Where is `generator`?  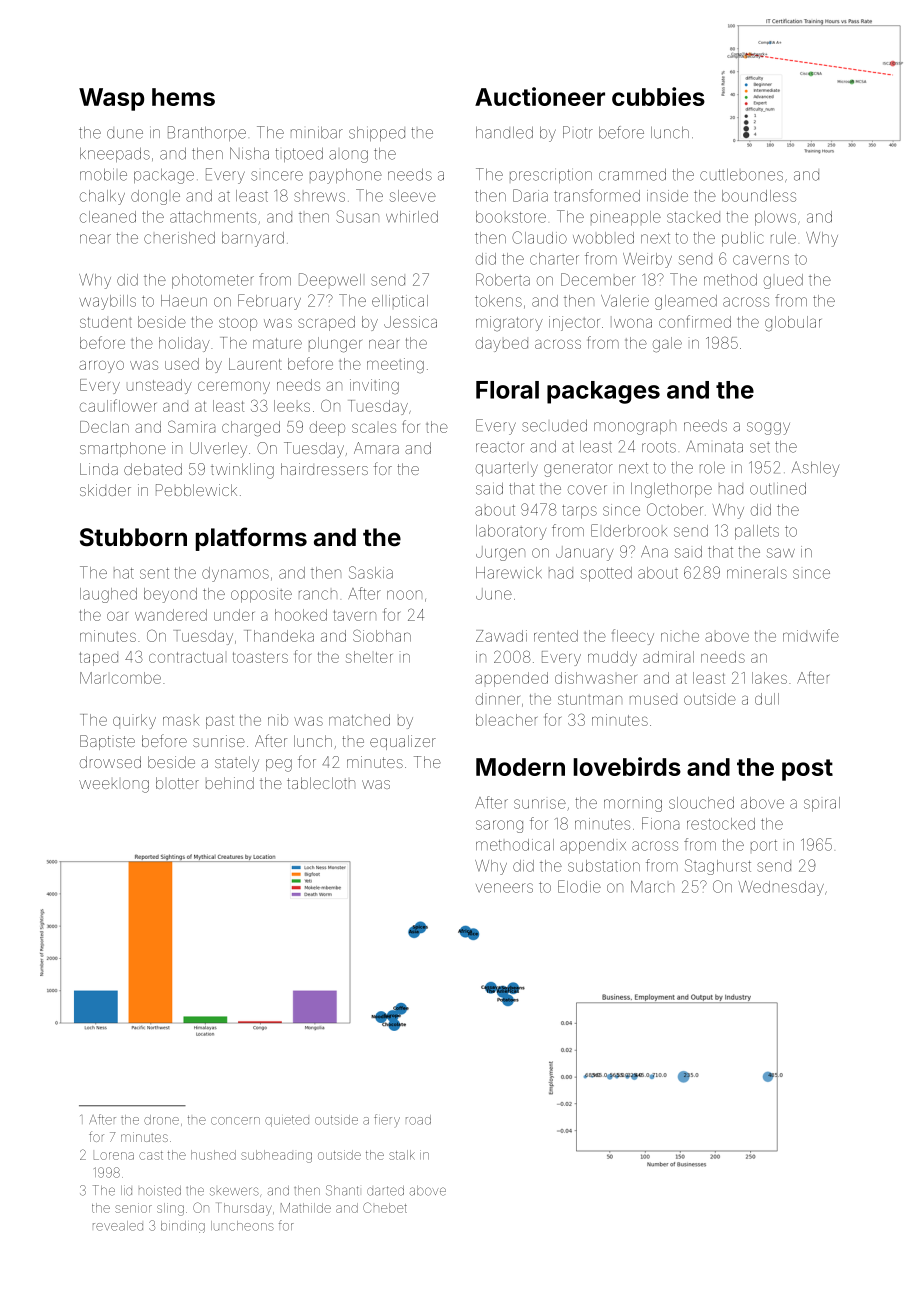 generator is located at coordinates (578, 469).
